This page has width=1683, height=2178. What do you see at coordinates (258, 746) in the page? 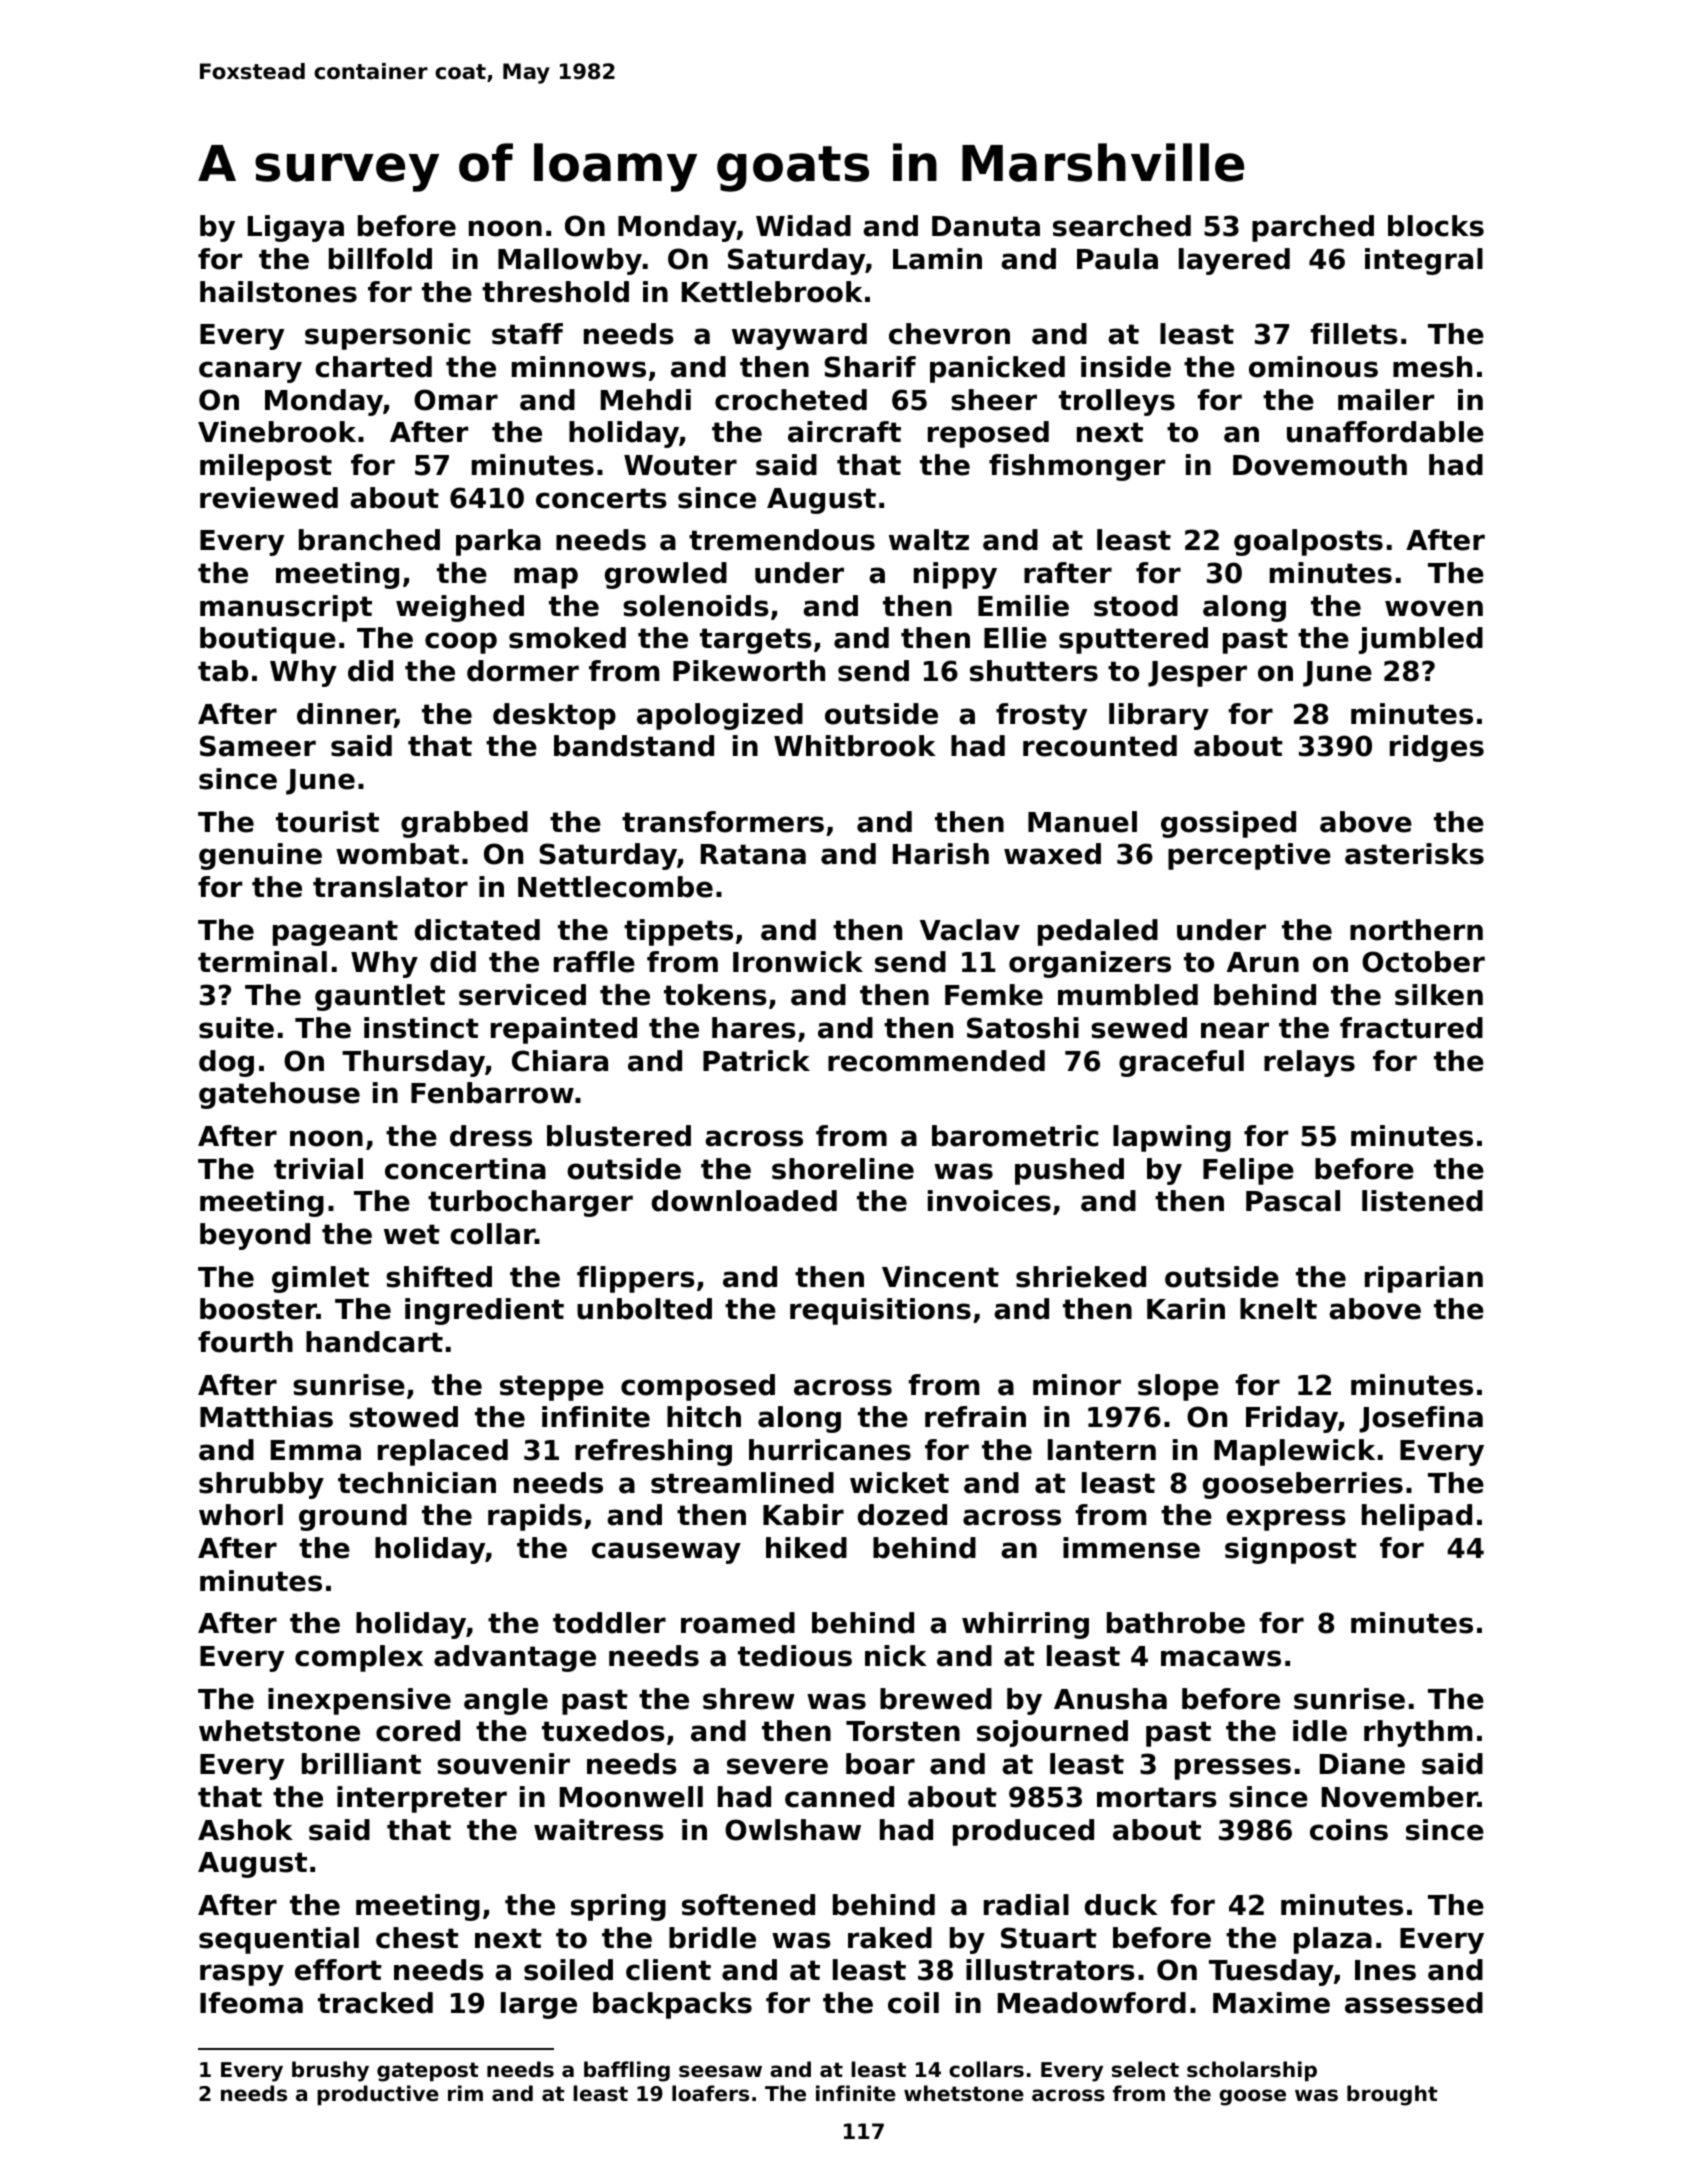
I see `Sameer` at bounding box center [258, 746].
